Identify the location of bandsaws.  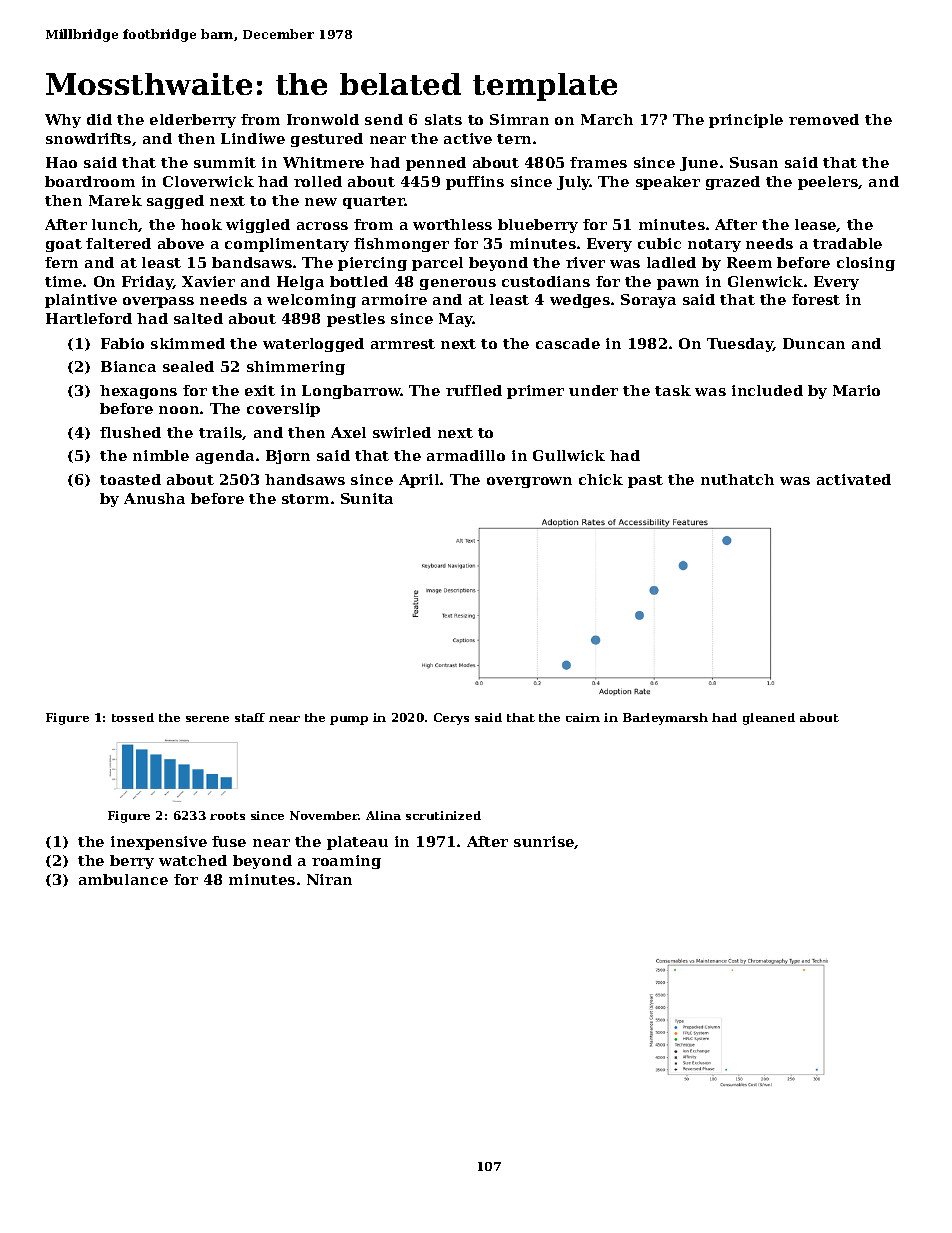
(252, 262).
